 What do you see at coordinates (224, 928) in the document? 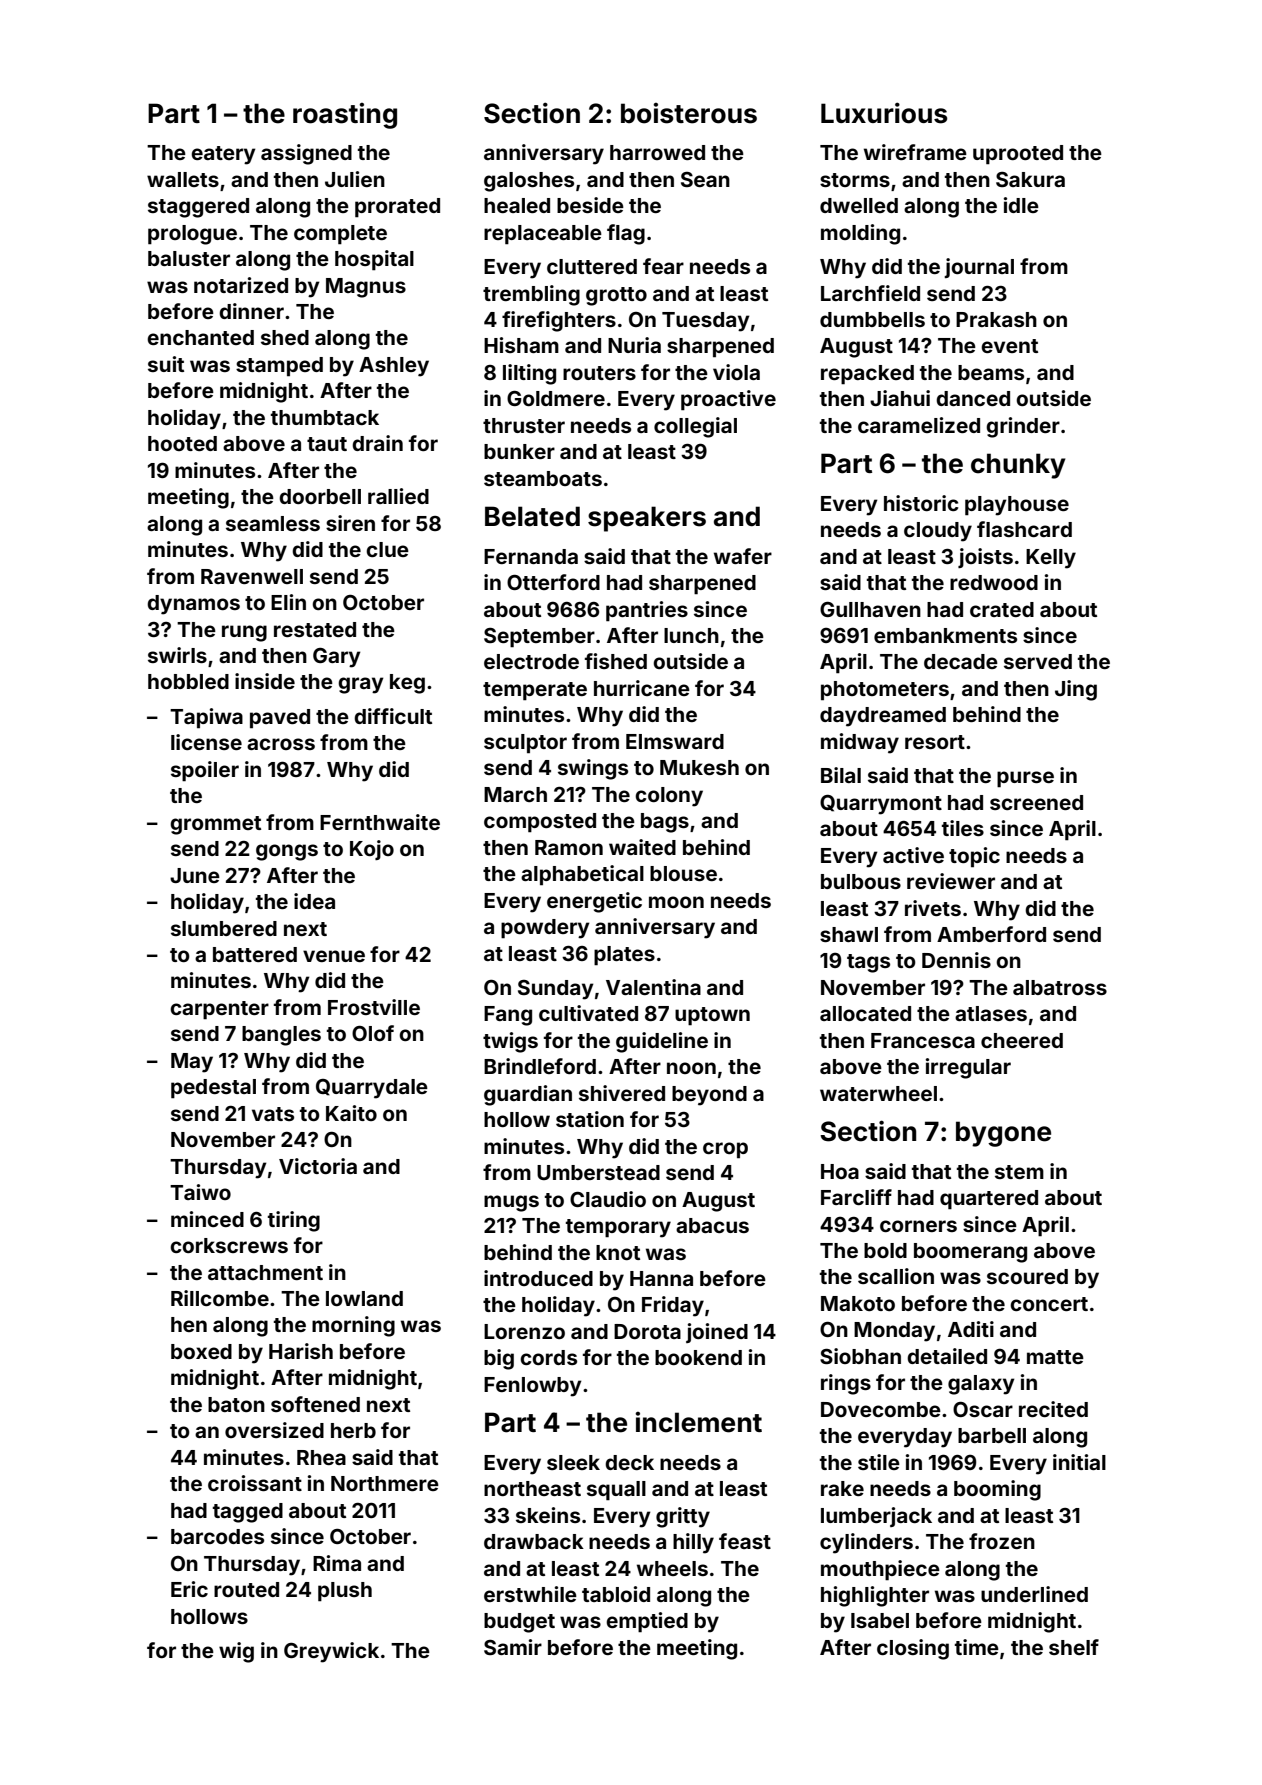
I see `slumbered` at bounding box center [224, 928].
